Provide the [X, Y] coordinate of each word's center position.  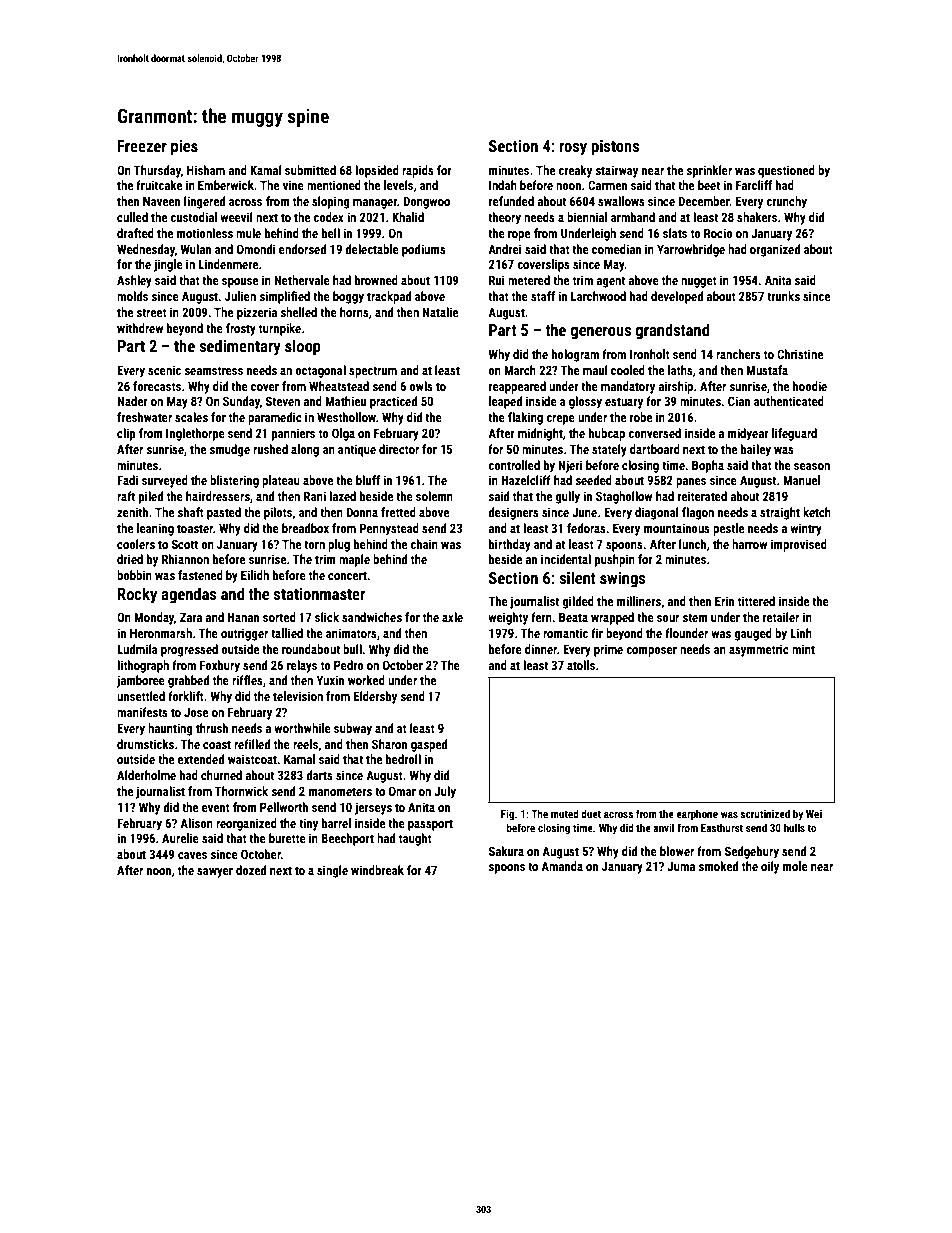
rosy [573, 149]
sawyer [215, 873]
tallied [287, 633]
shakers [757, 217]
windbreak [377, 870]
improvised [799, 545]
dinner [541, 649]
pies [184, 148]
